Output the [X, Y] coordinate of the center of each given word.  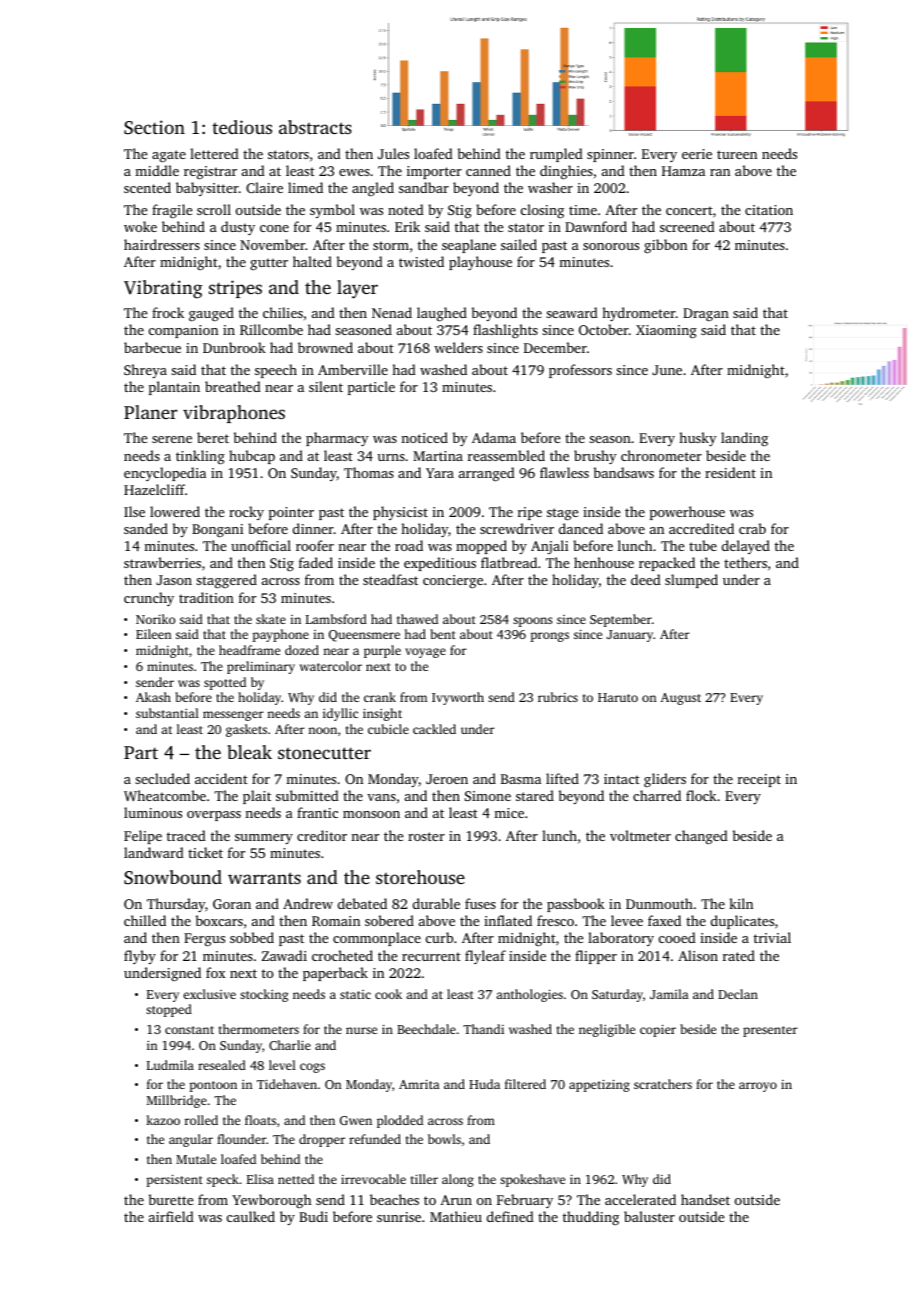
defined [510, 1216]
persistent [174, 1180]
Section [154, 127]
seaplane [469, 246]
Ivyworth [458, 698]
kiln [741, 903]
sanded [146, 528]
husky [698, 439]
